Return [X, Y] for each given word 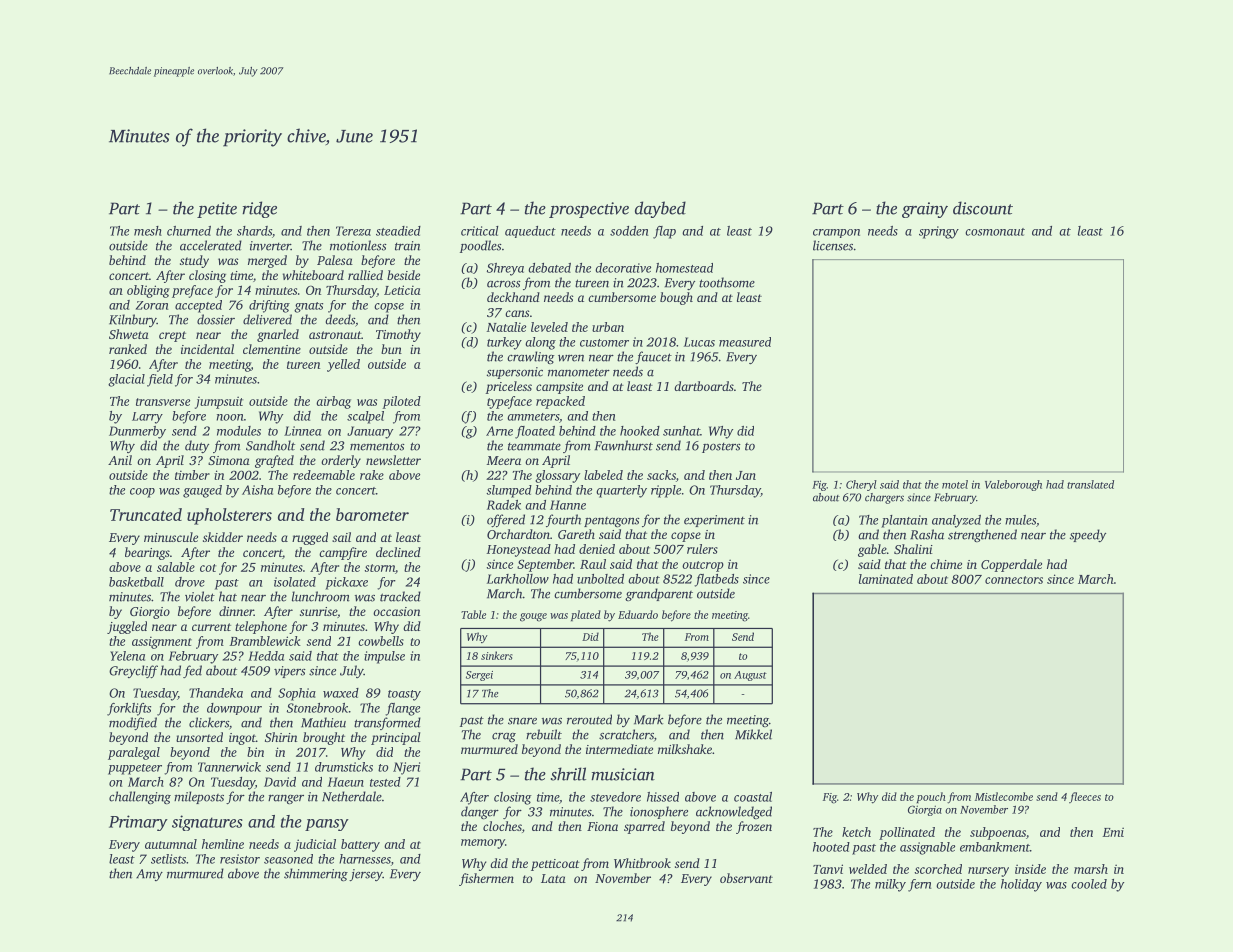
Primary [138, 823]
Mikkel [753, 734]
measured [745, 342]
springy [939, 232]
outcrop [703, 566]
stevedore [615, 797]
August [750, 676]
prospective [589, 210]
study [194, 261]
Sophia [297, 694]
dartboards [704, 386]
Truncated [146, 514]
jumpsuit [219, 402]
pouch [931, 797]
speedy [1088, 535]
